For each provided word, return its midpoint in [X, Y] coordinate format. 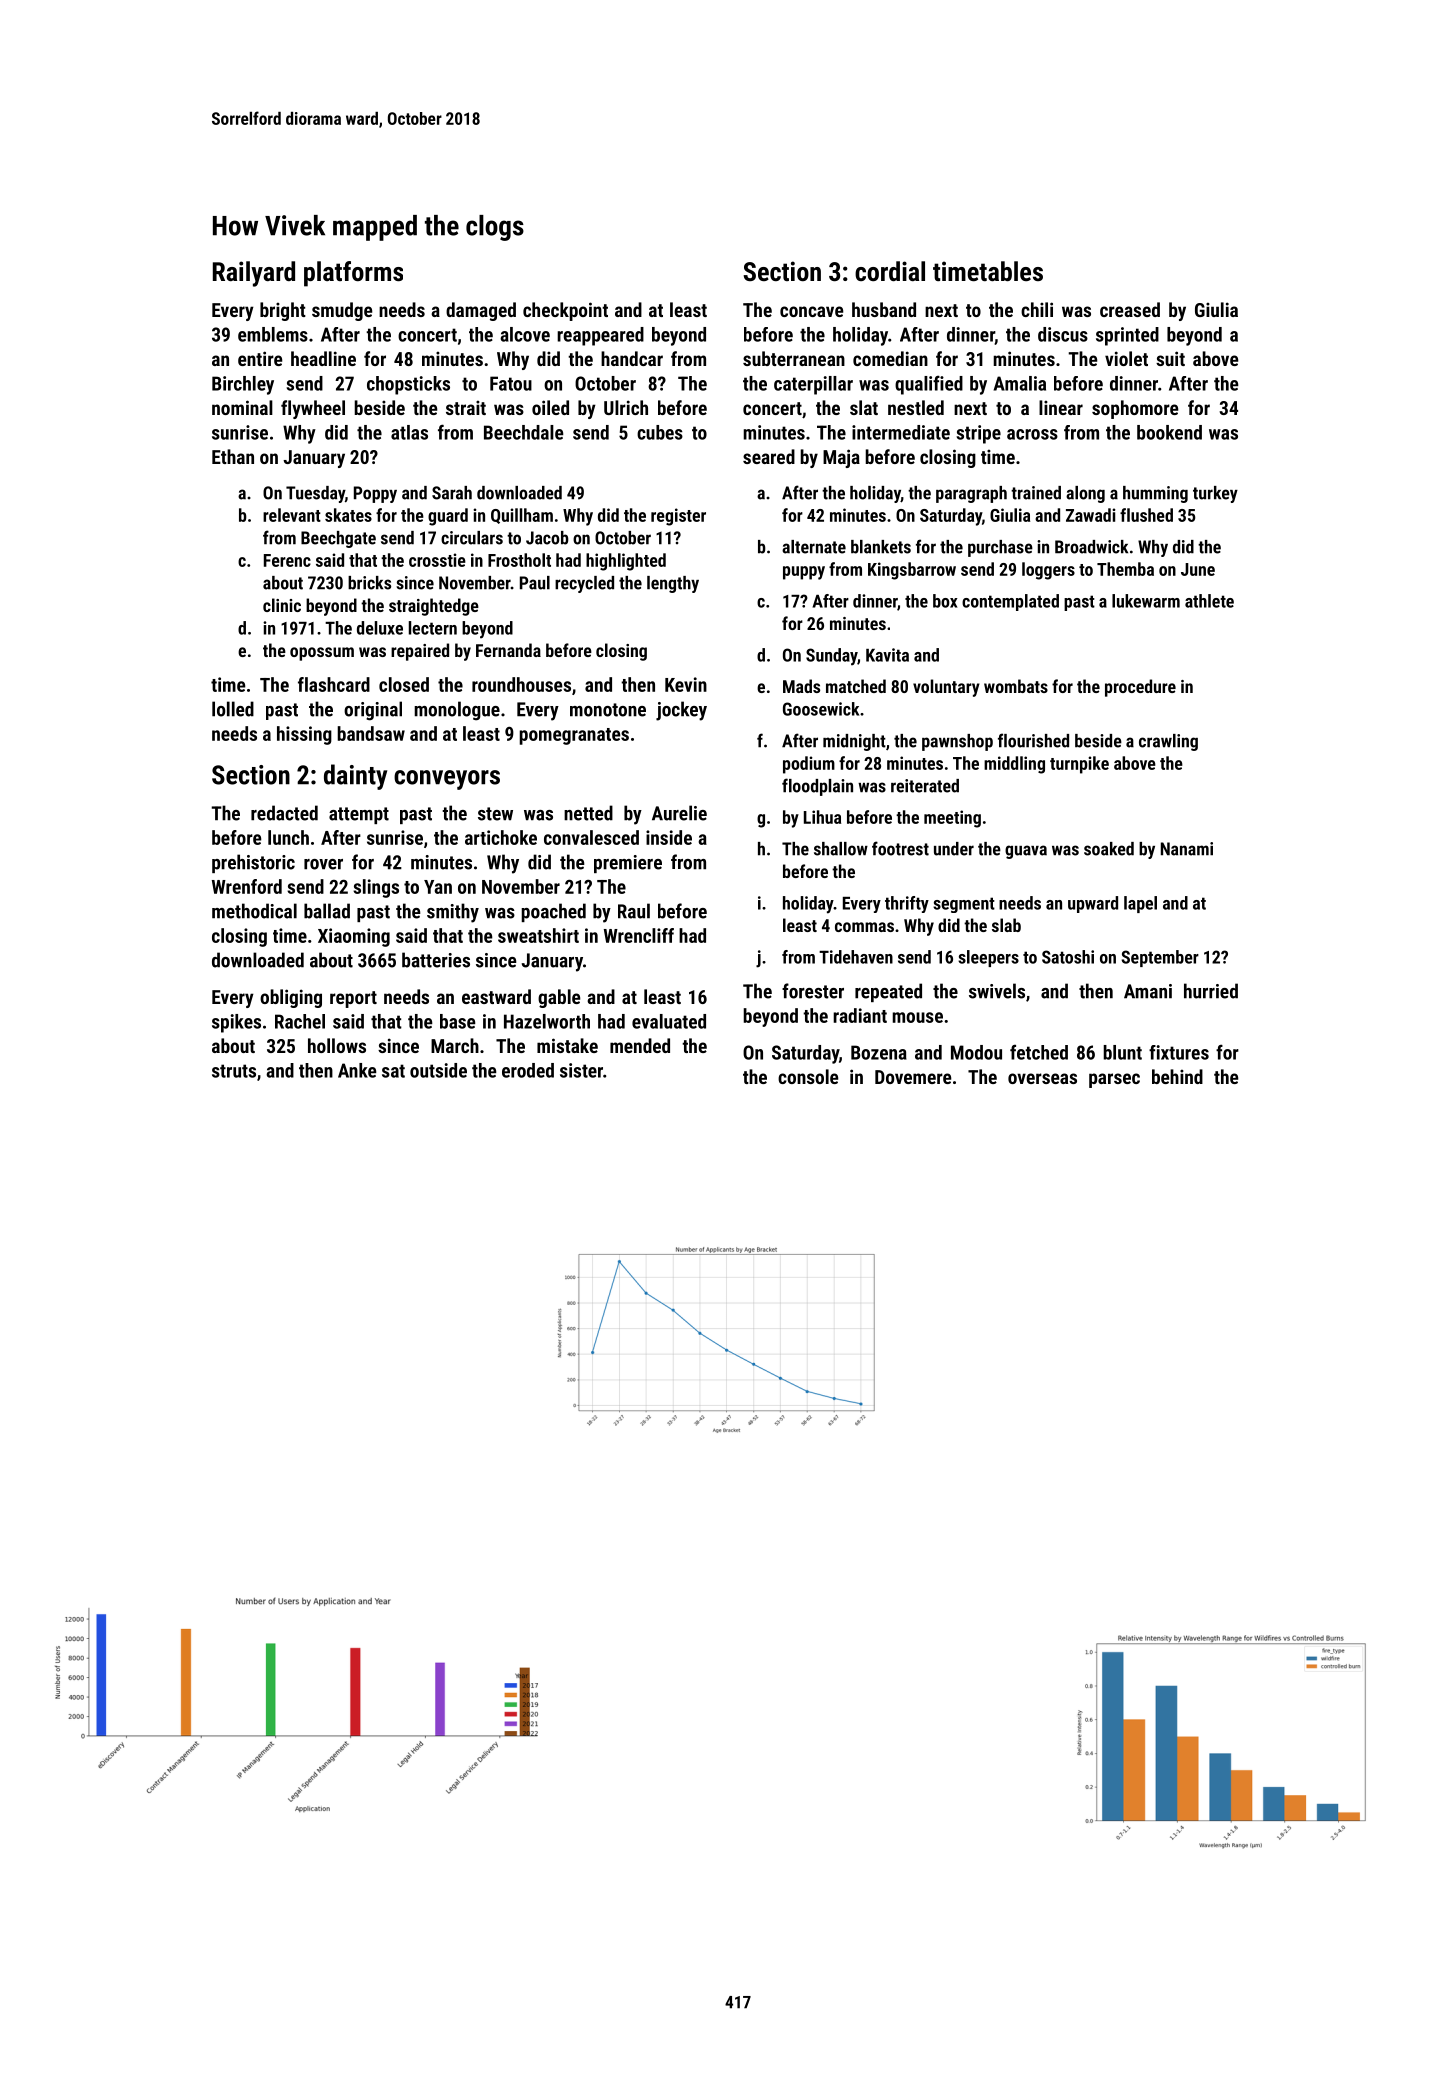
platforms [353, 274]
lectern [433, 628]
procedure [1140, 688]
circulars [472, 538]
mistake [567, 1045]
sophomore [1135, 409]
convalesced [591, 837]
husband [884, 309]
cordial [890, 271]
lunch [288, 837]
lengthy [673, 584]
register [678, 517]
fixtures [1179, 1052]
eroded [528, 1070]
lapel [1140, 904]
